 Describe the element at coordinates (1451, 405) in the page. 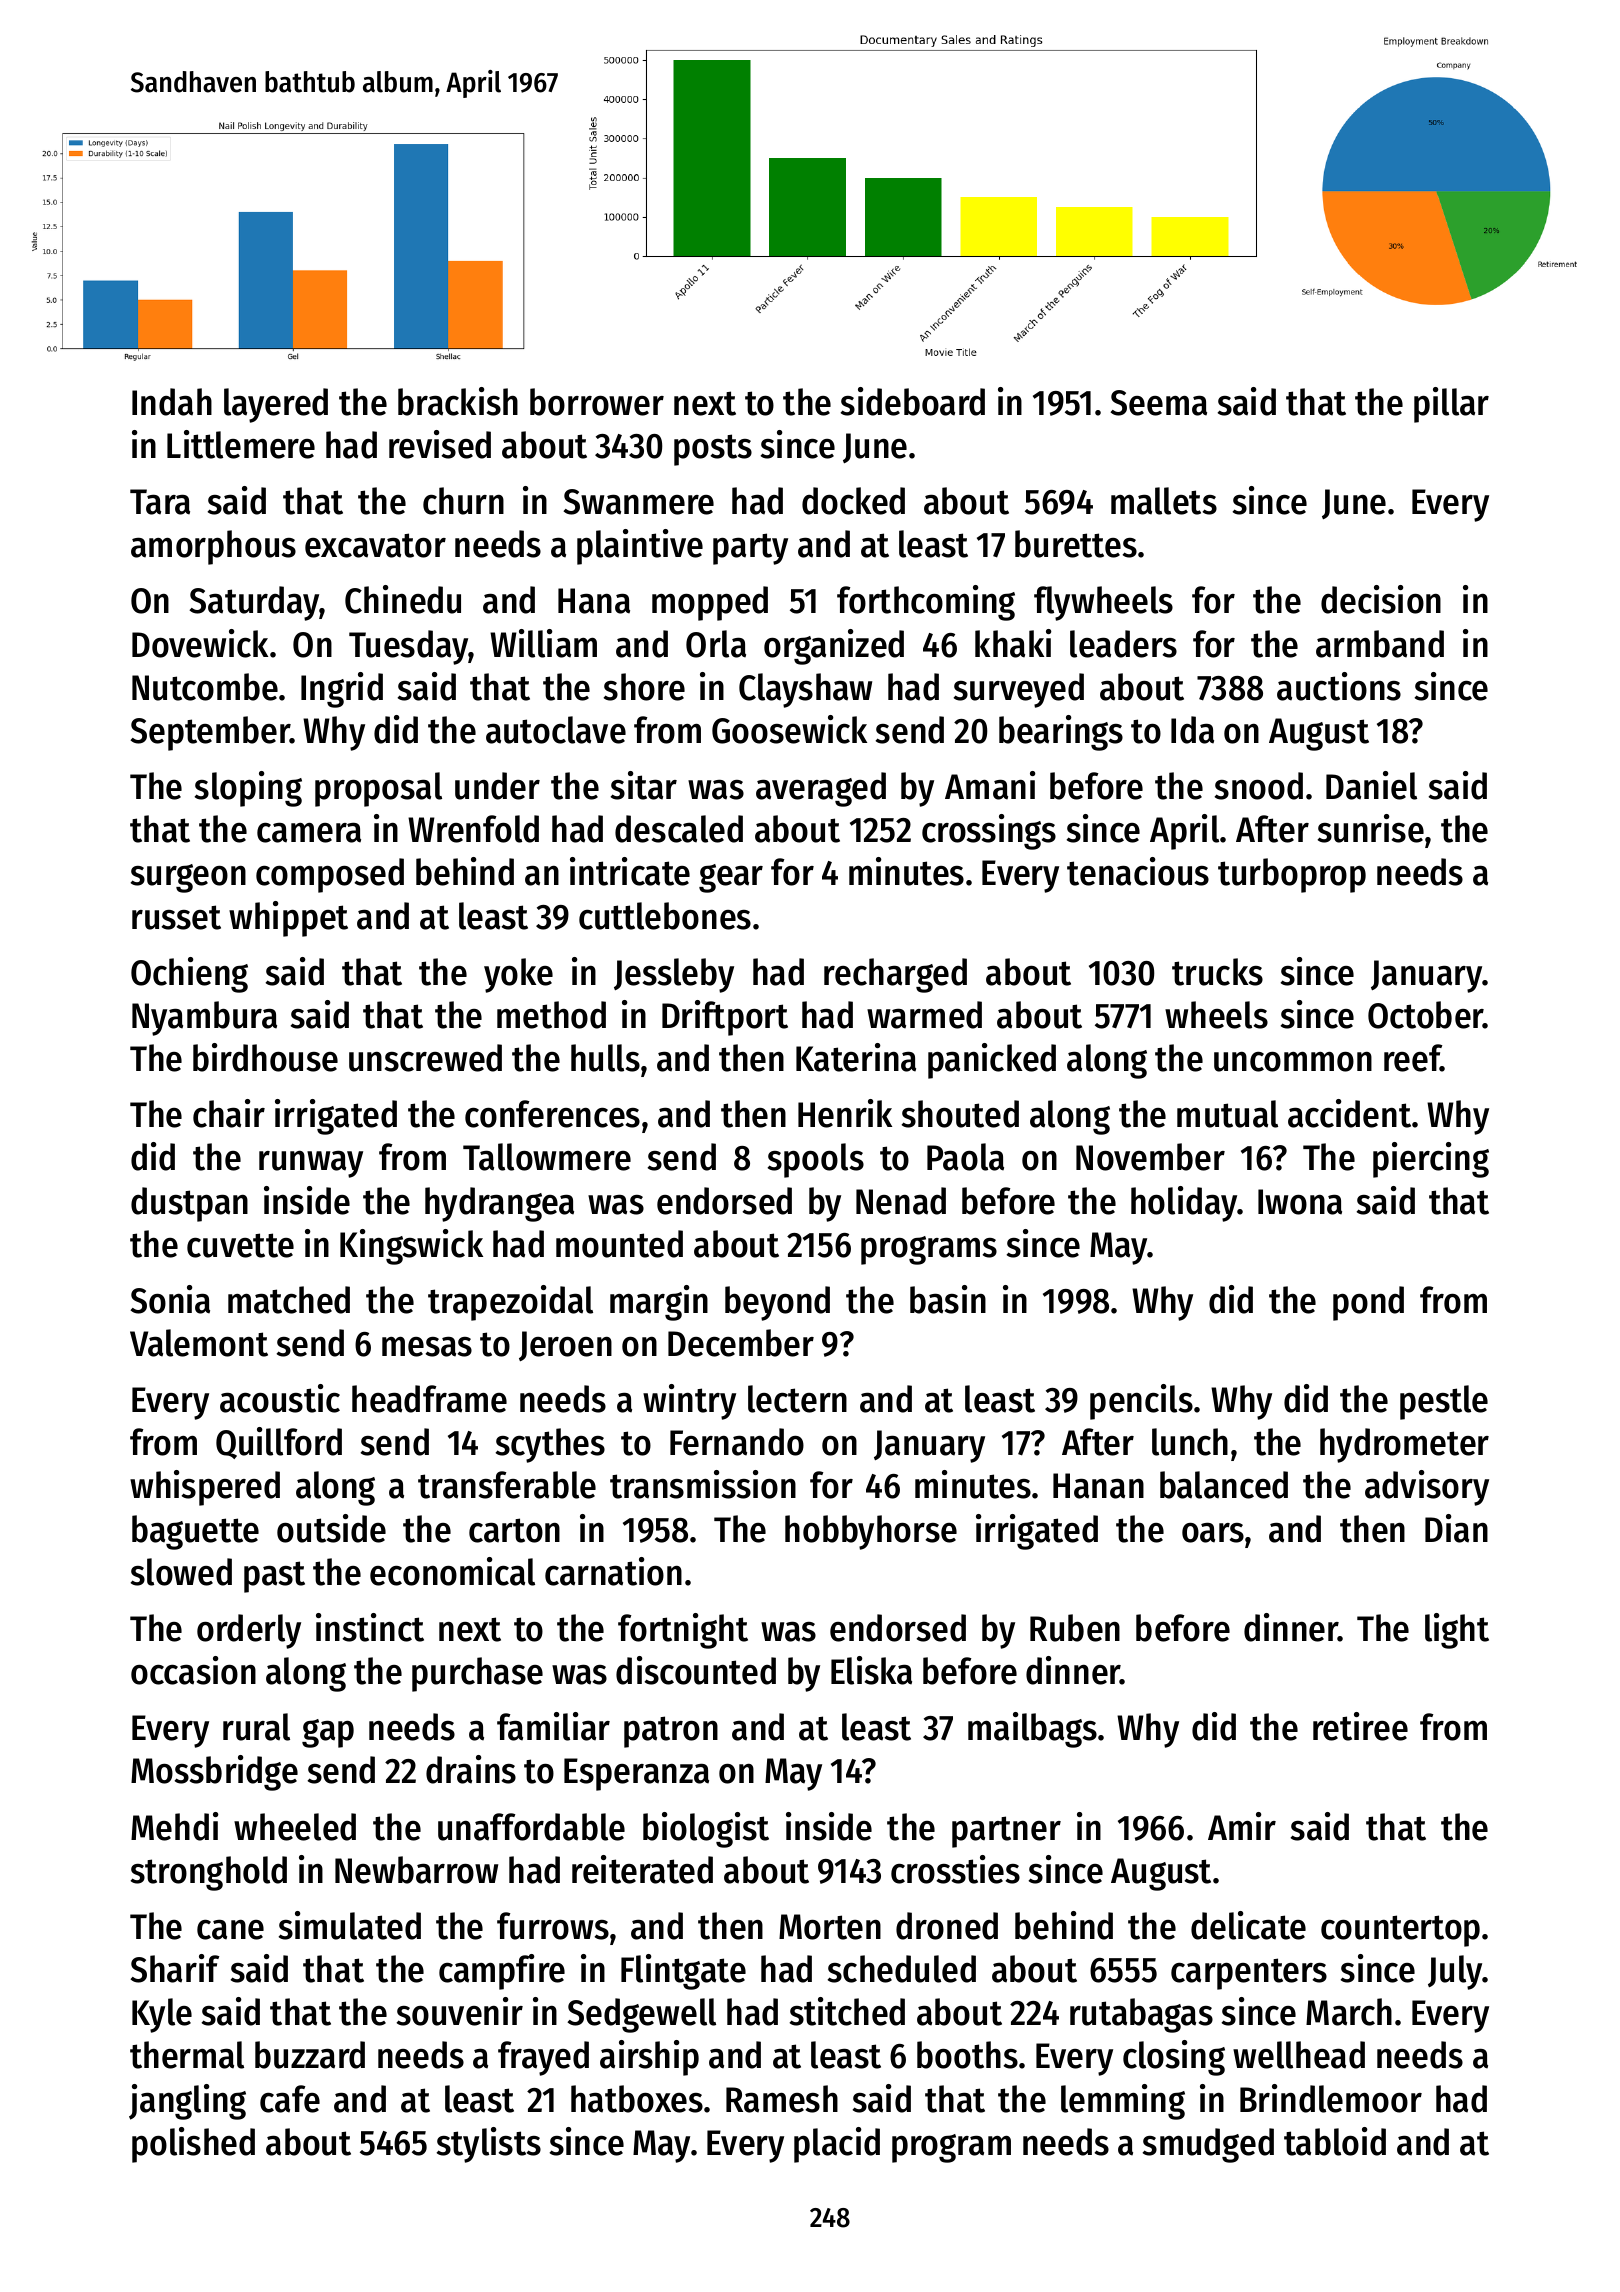

I see `pillar` at that location.
